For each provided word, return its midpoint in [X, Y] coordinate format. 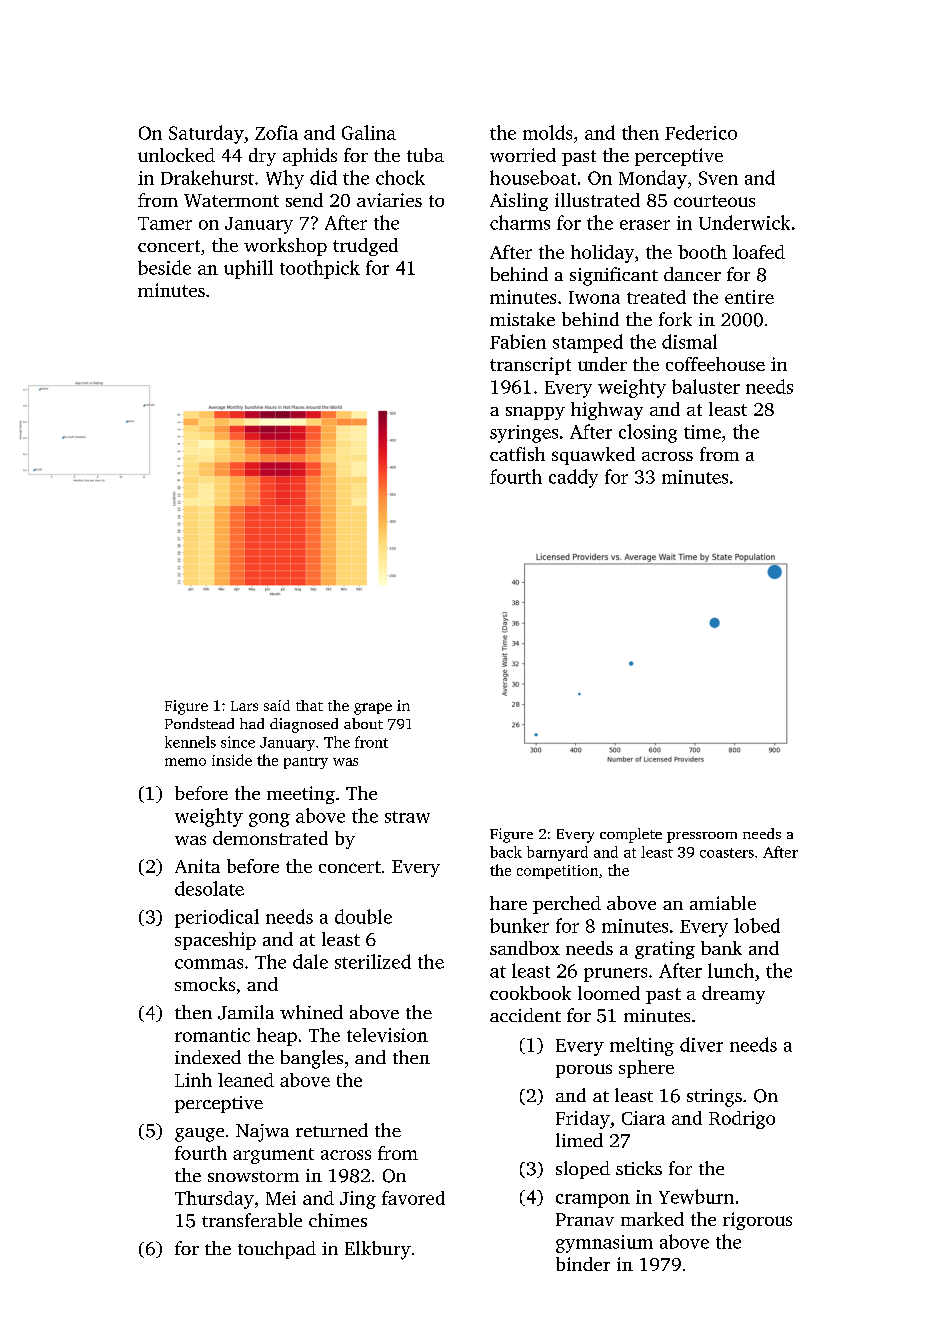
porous [584, 1071]
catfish [517, 454]
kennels [190, 742]
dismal [689, 341]
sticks [639, 1168]
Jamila [246, 1012]
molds [547, 132]
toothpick [320, 269]
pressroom [702, 837]
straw [407, 817]
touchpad [277, 1250]
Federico [701, 132]
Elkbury [378, 1250]
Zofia [276, 132]
